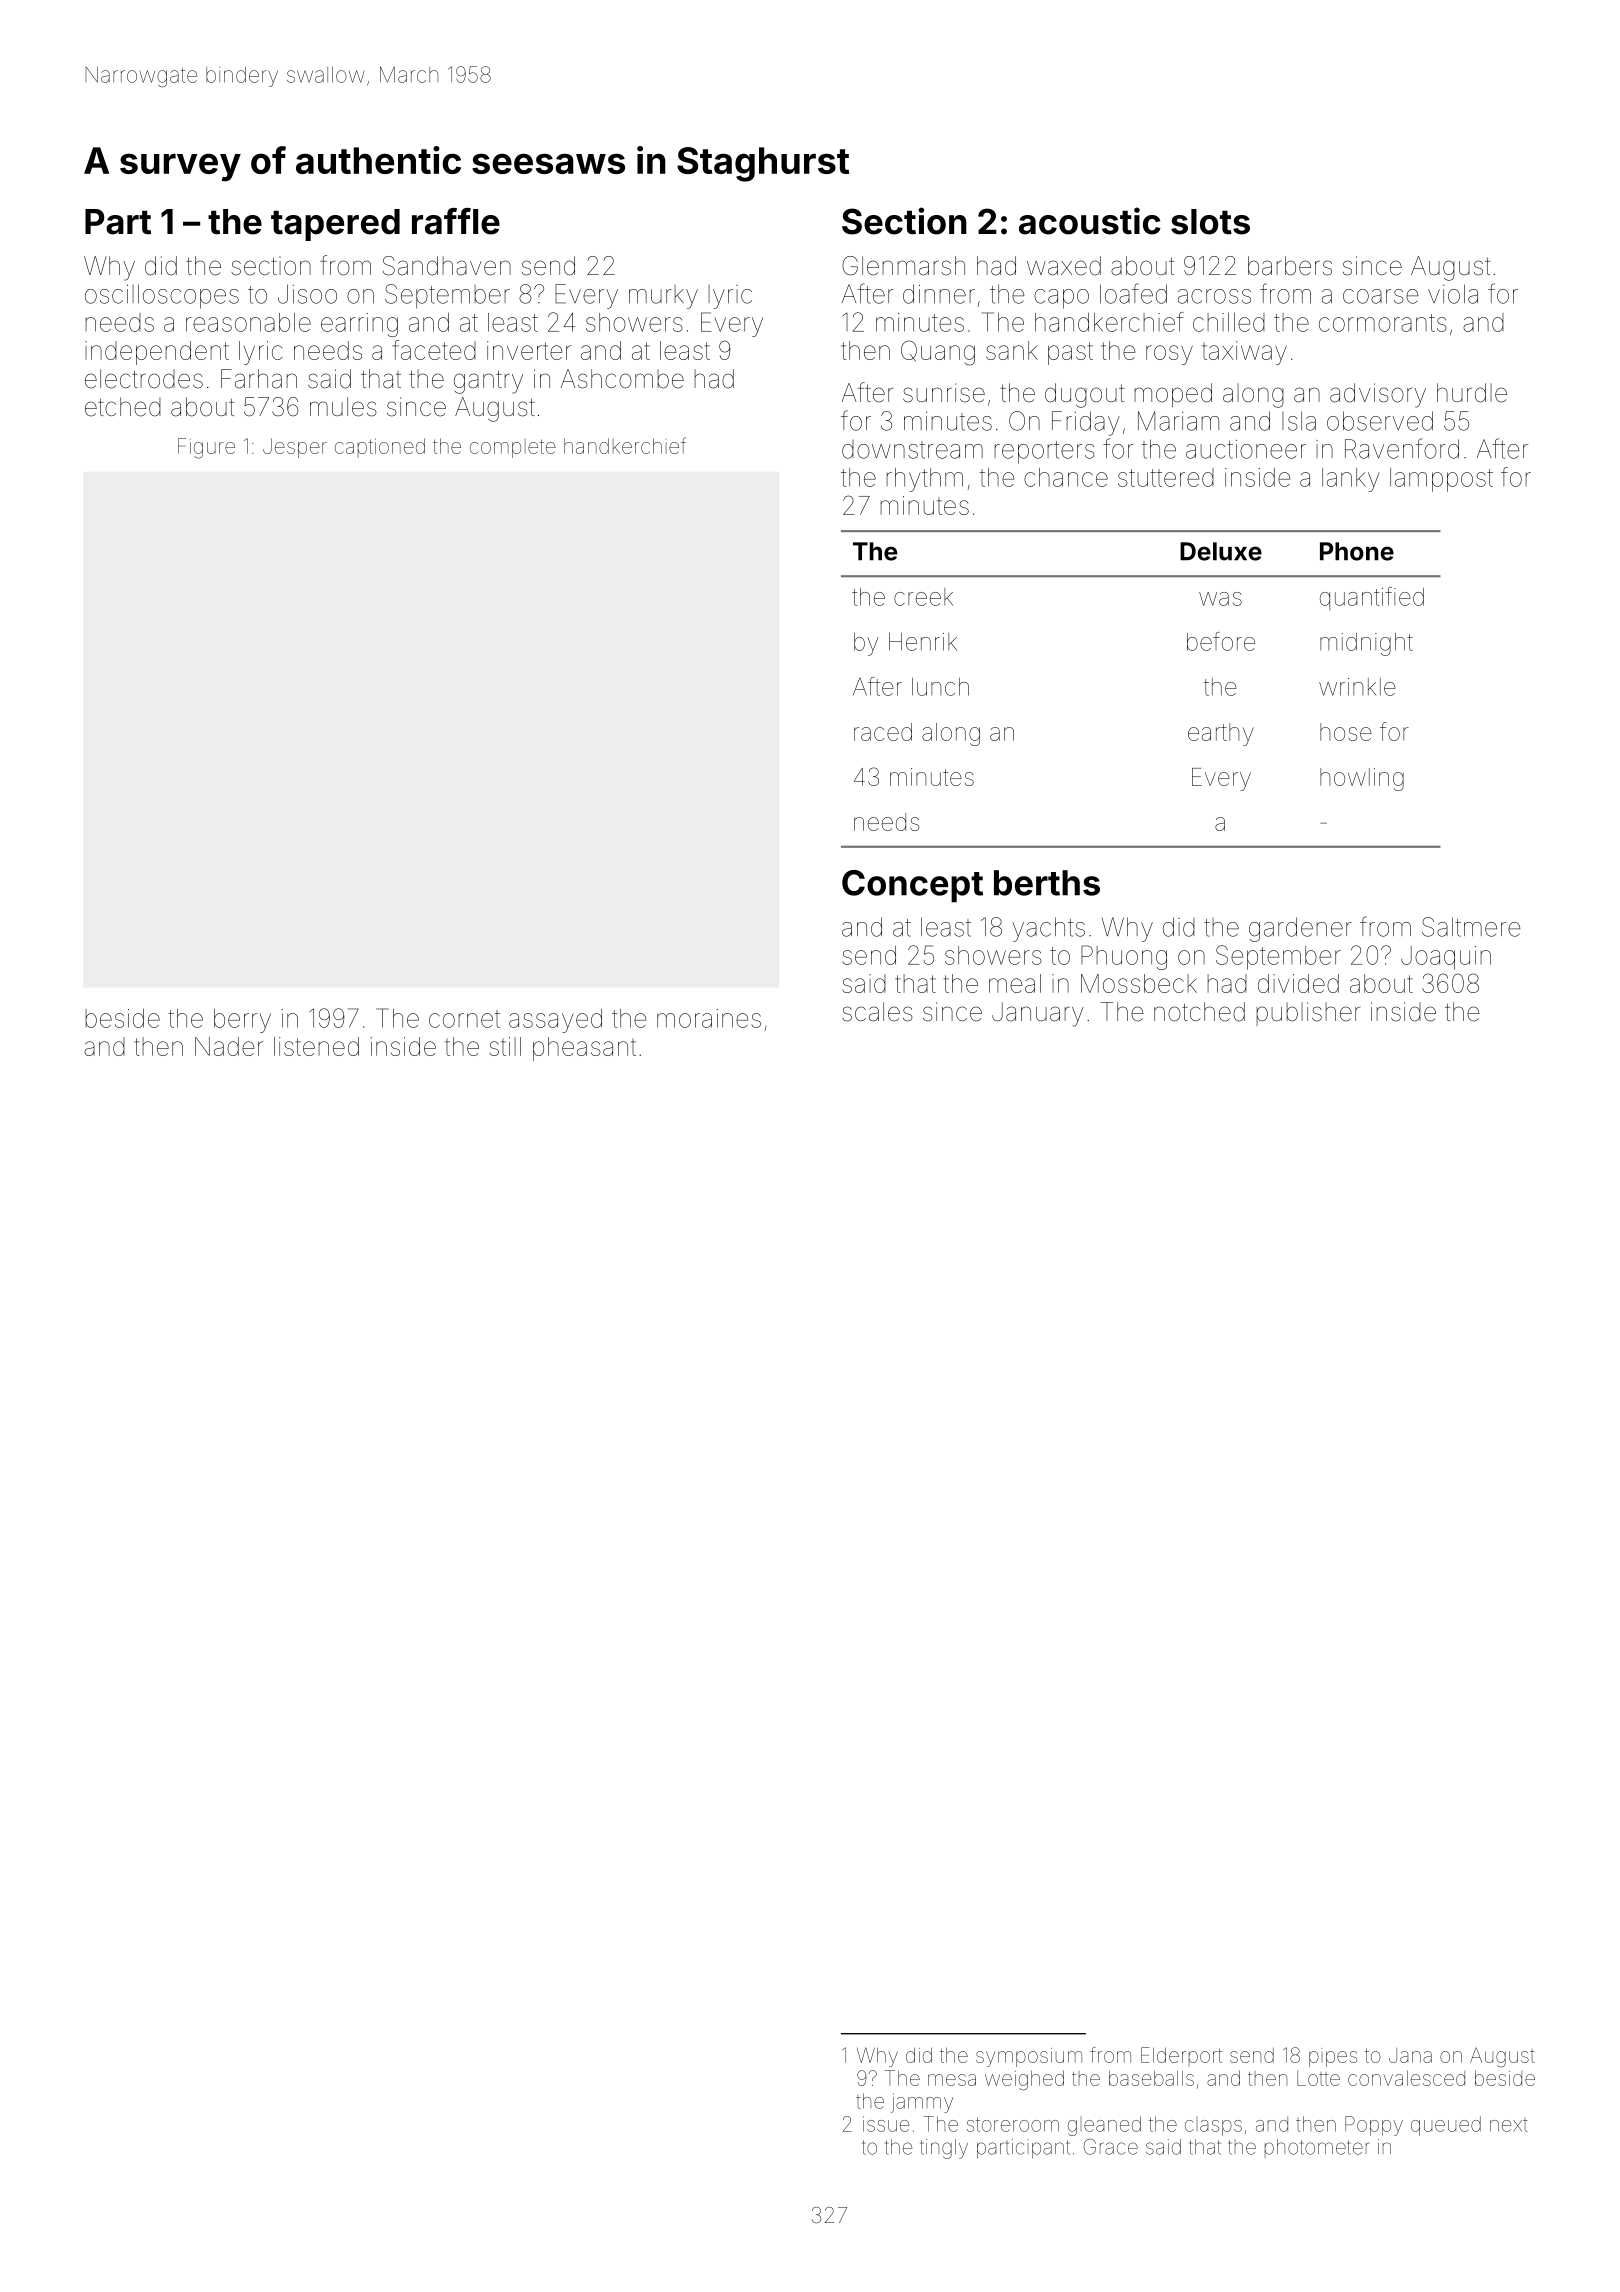 The width and height of the screenshot is (1620, 2292). I want to click on Jana, so click(1410, 2055).
